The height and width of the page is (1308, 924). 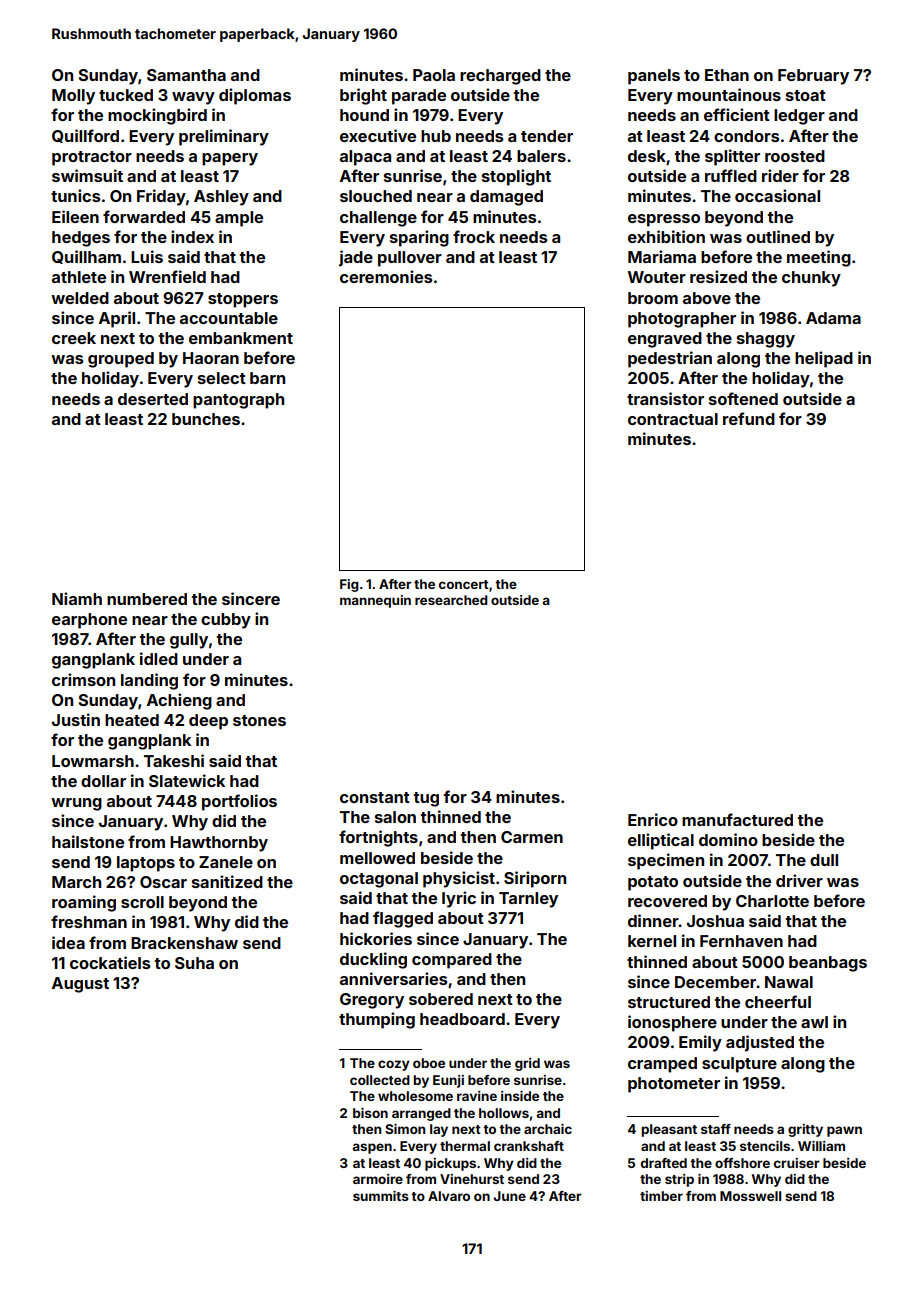 What do you see at coordinates (459, 879) in the page?
I see `physicist` at bounding box center [459, 879].
